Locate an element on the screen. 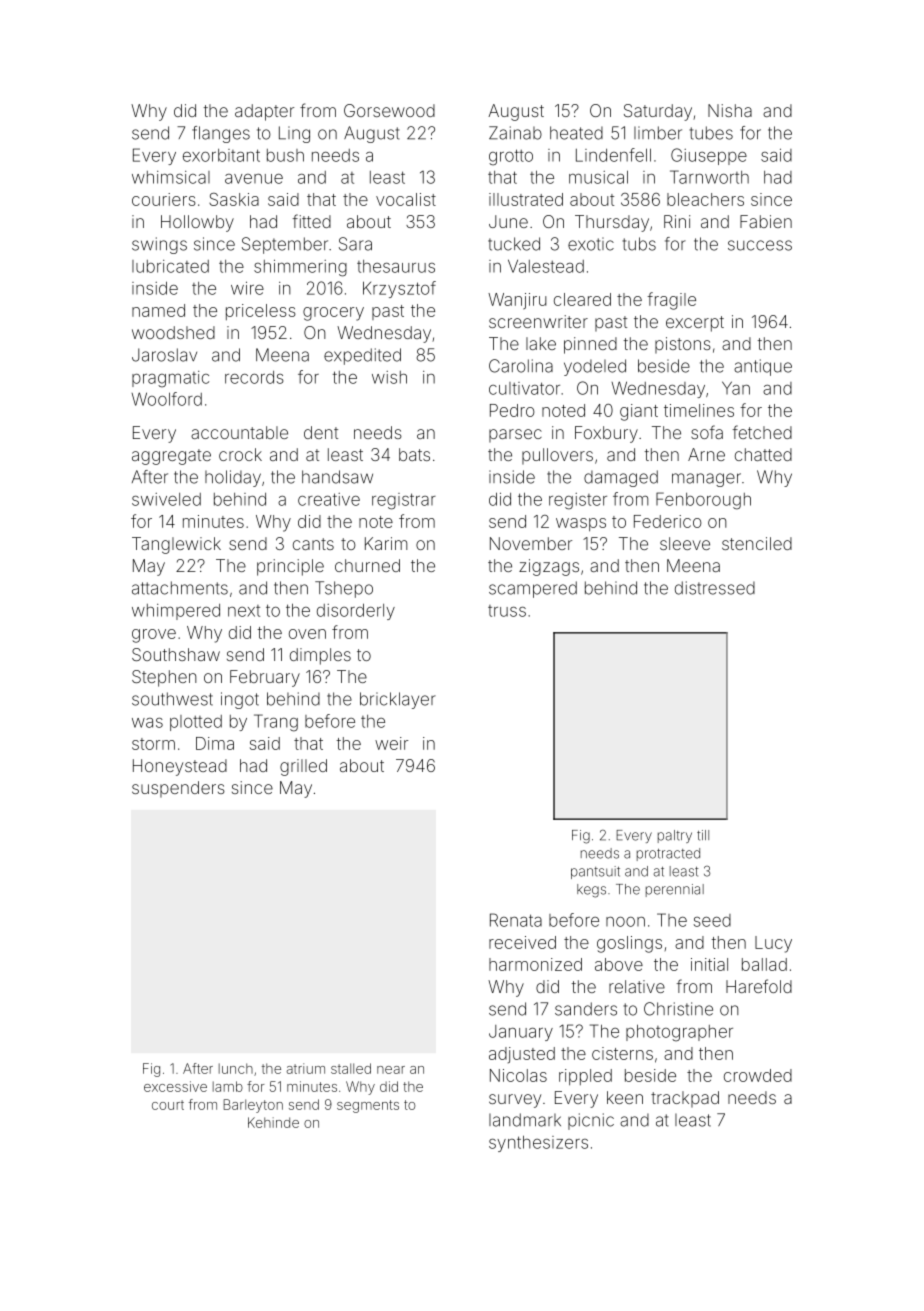 Image resolution: width=924 pixels, height=1311 pixels. parsec is located at coordinates (515, 435).
